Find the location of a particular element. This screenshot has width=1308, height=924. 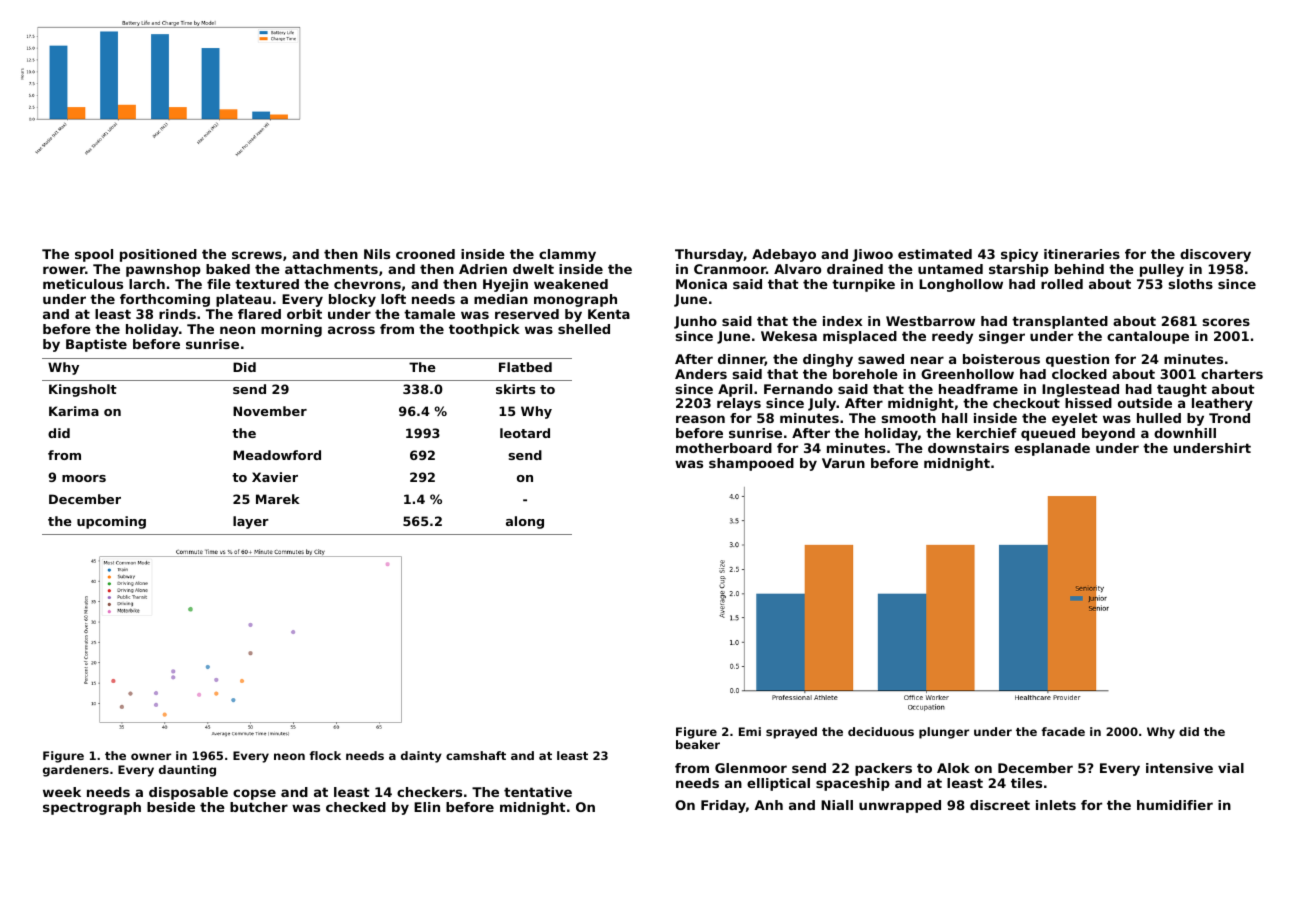

Emi is located at coordinates (750, 731).
